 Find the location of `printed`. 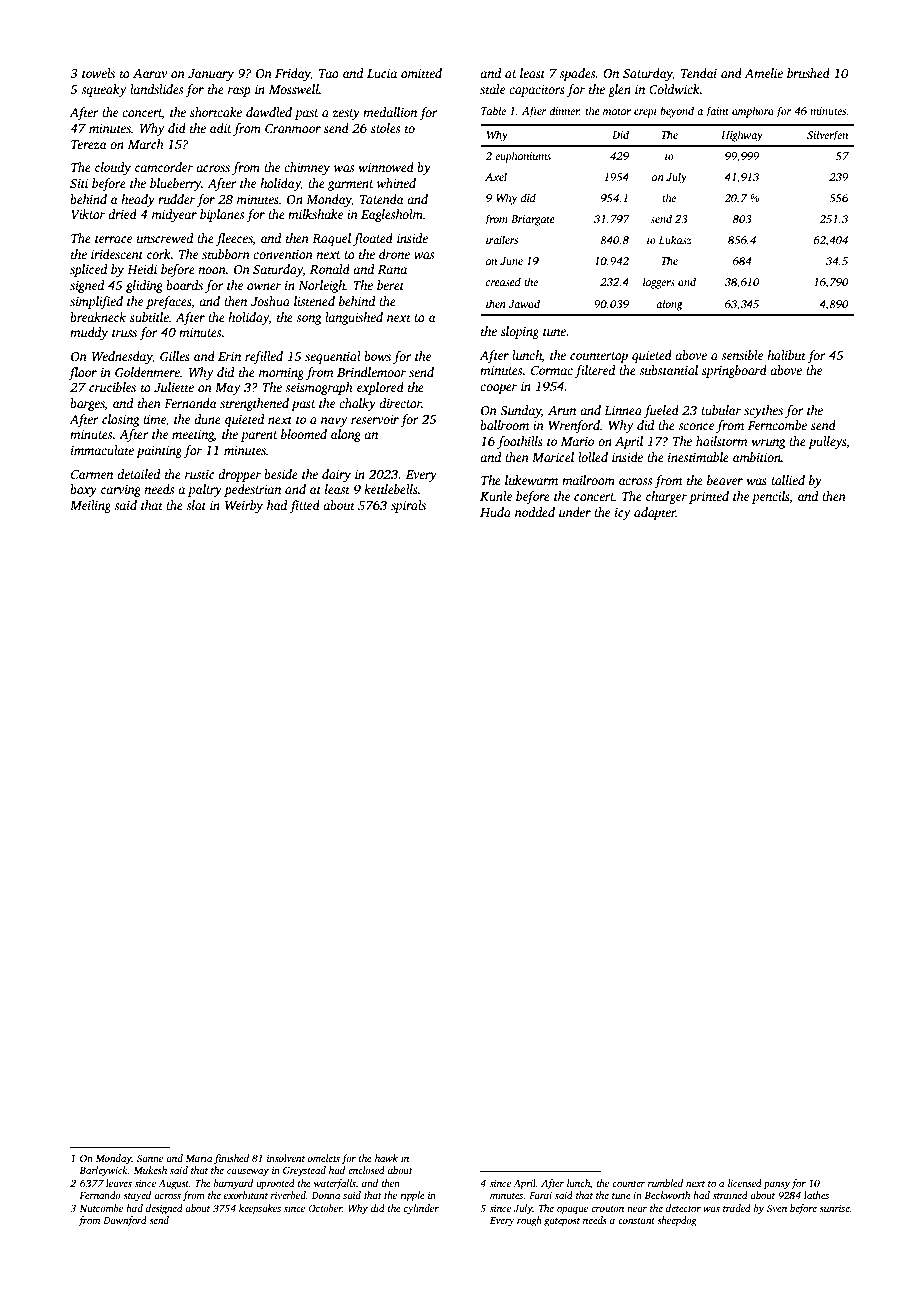

printed is located at coordinates (709, 497).
